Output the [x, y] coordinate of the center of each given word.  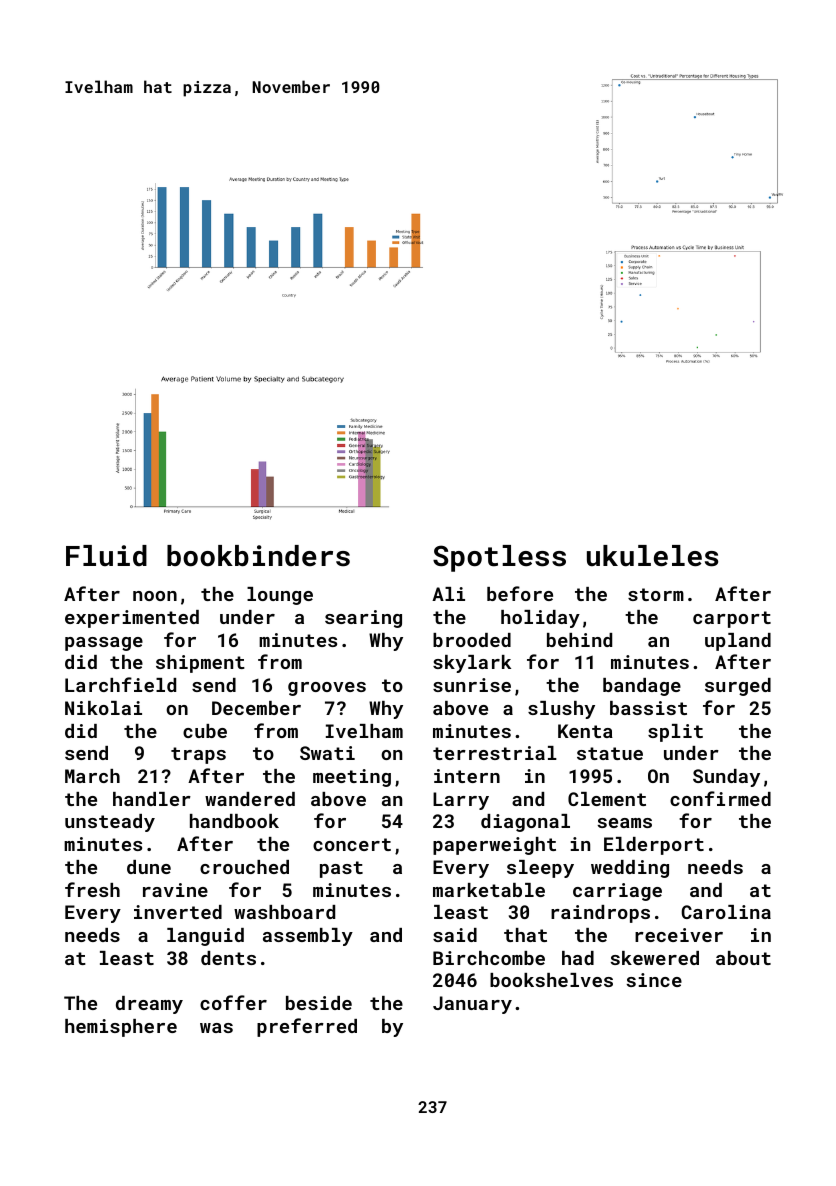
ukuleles [652, 556]
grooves [327, 689]
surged [738, 687]
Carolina [726, 912]
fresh [92, 889]
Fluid [106, 555]
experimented [132, 619]
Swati [327, 753]
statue [610, 753]
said [455, 935]
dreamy [149, 1005]
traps [198, 755]
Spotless [499, 558]
